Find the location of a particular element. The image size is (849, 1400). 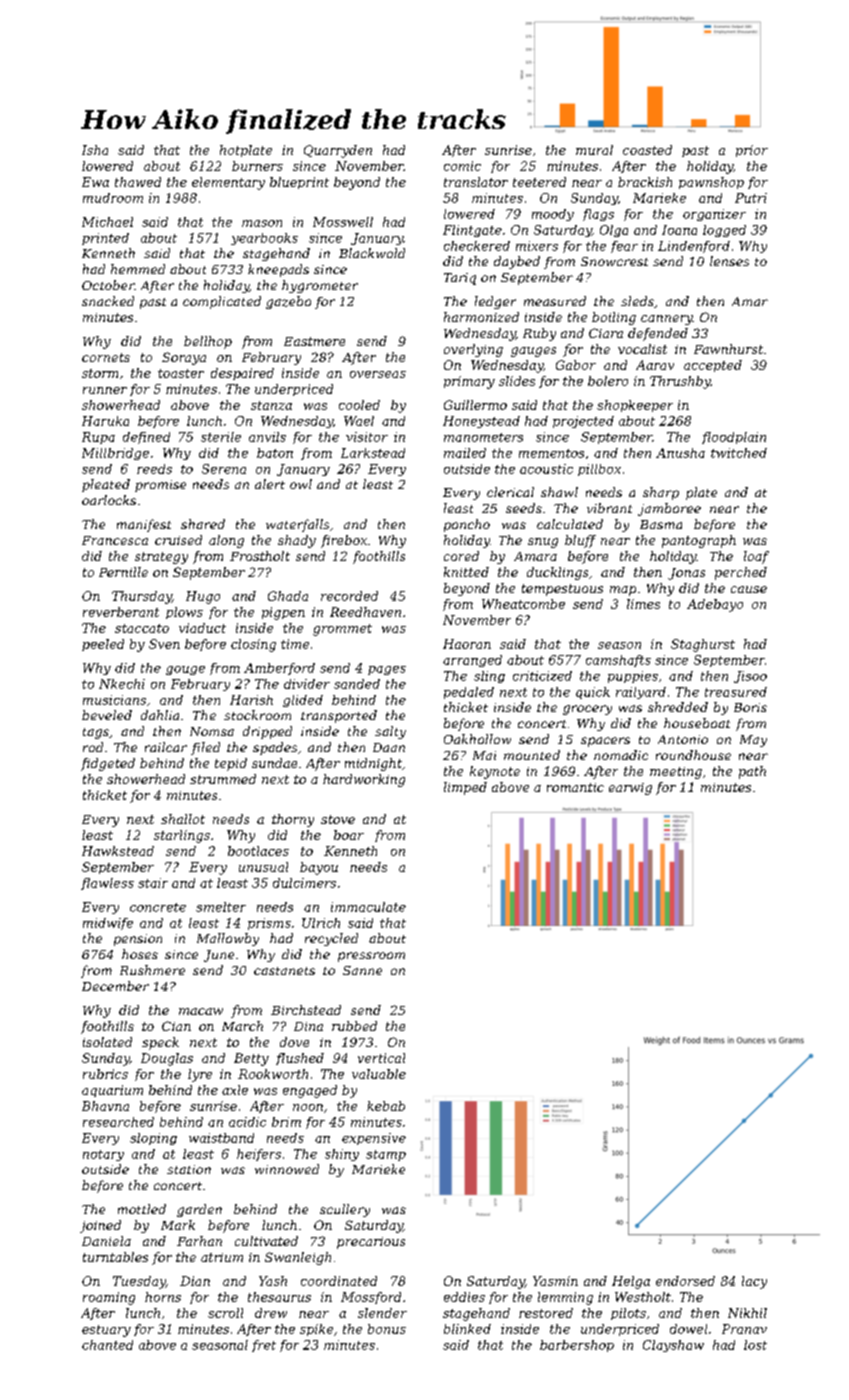

Quarryden is located at coordinates (338, 151).
